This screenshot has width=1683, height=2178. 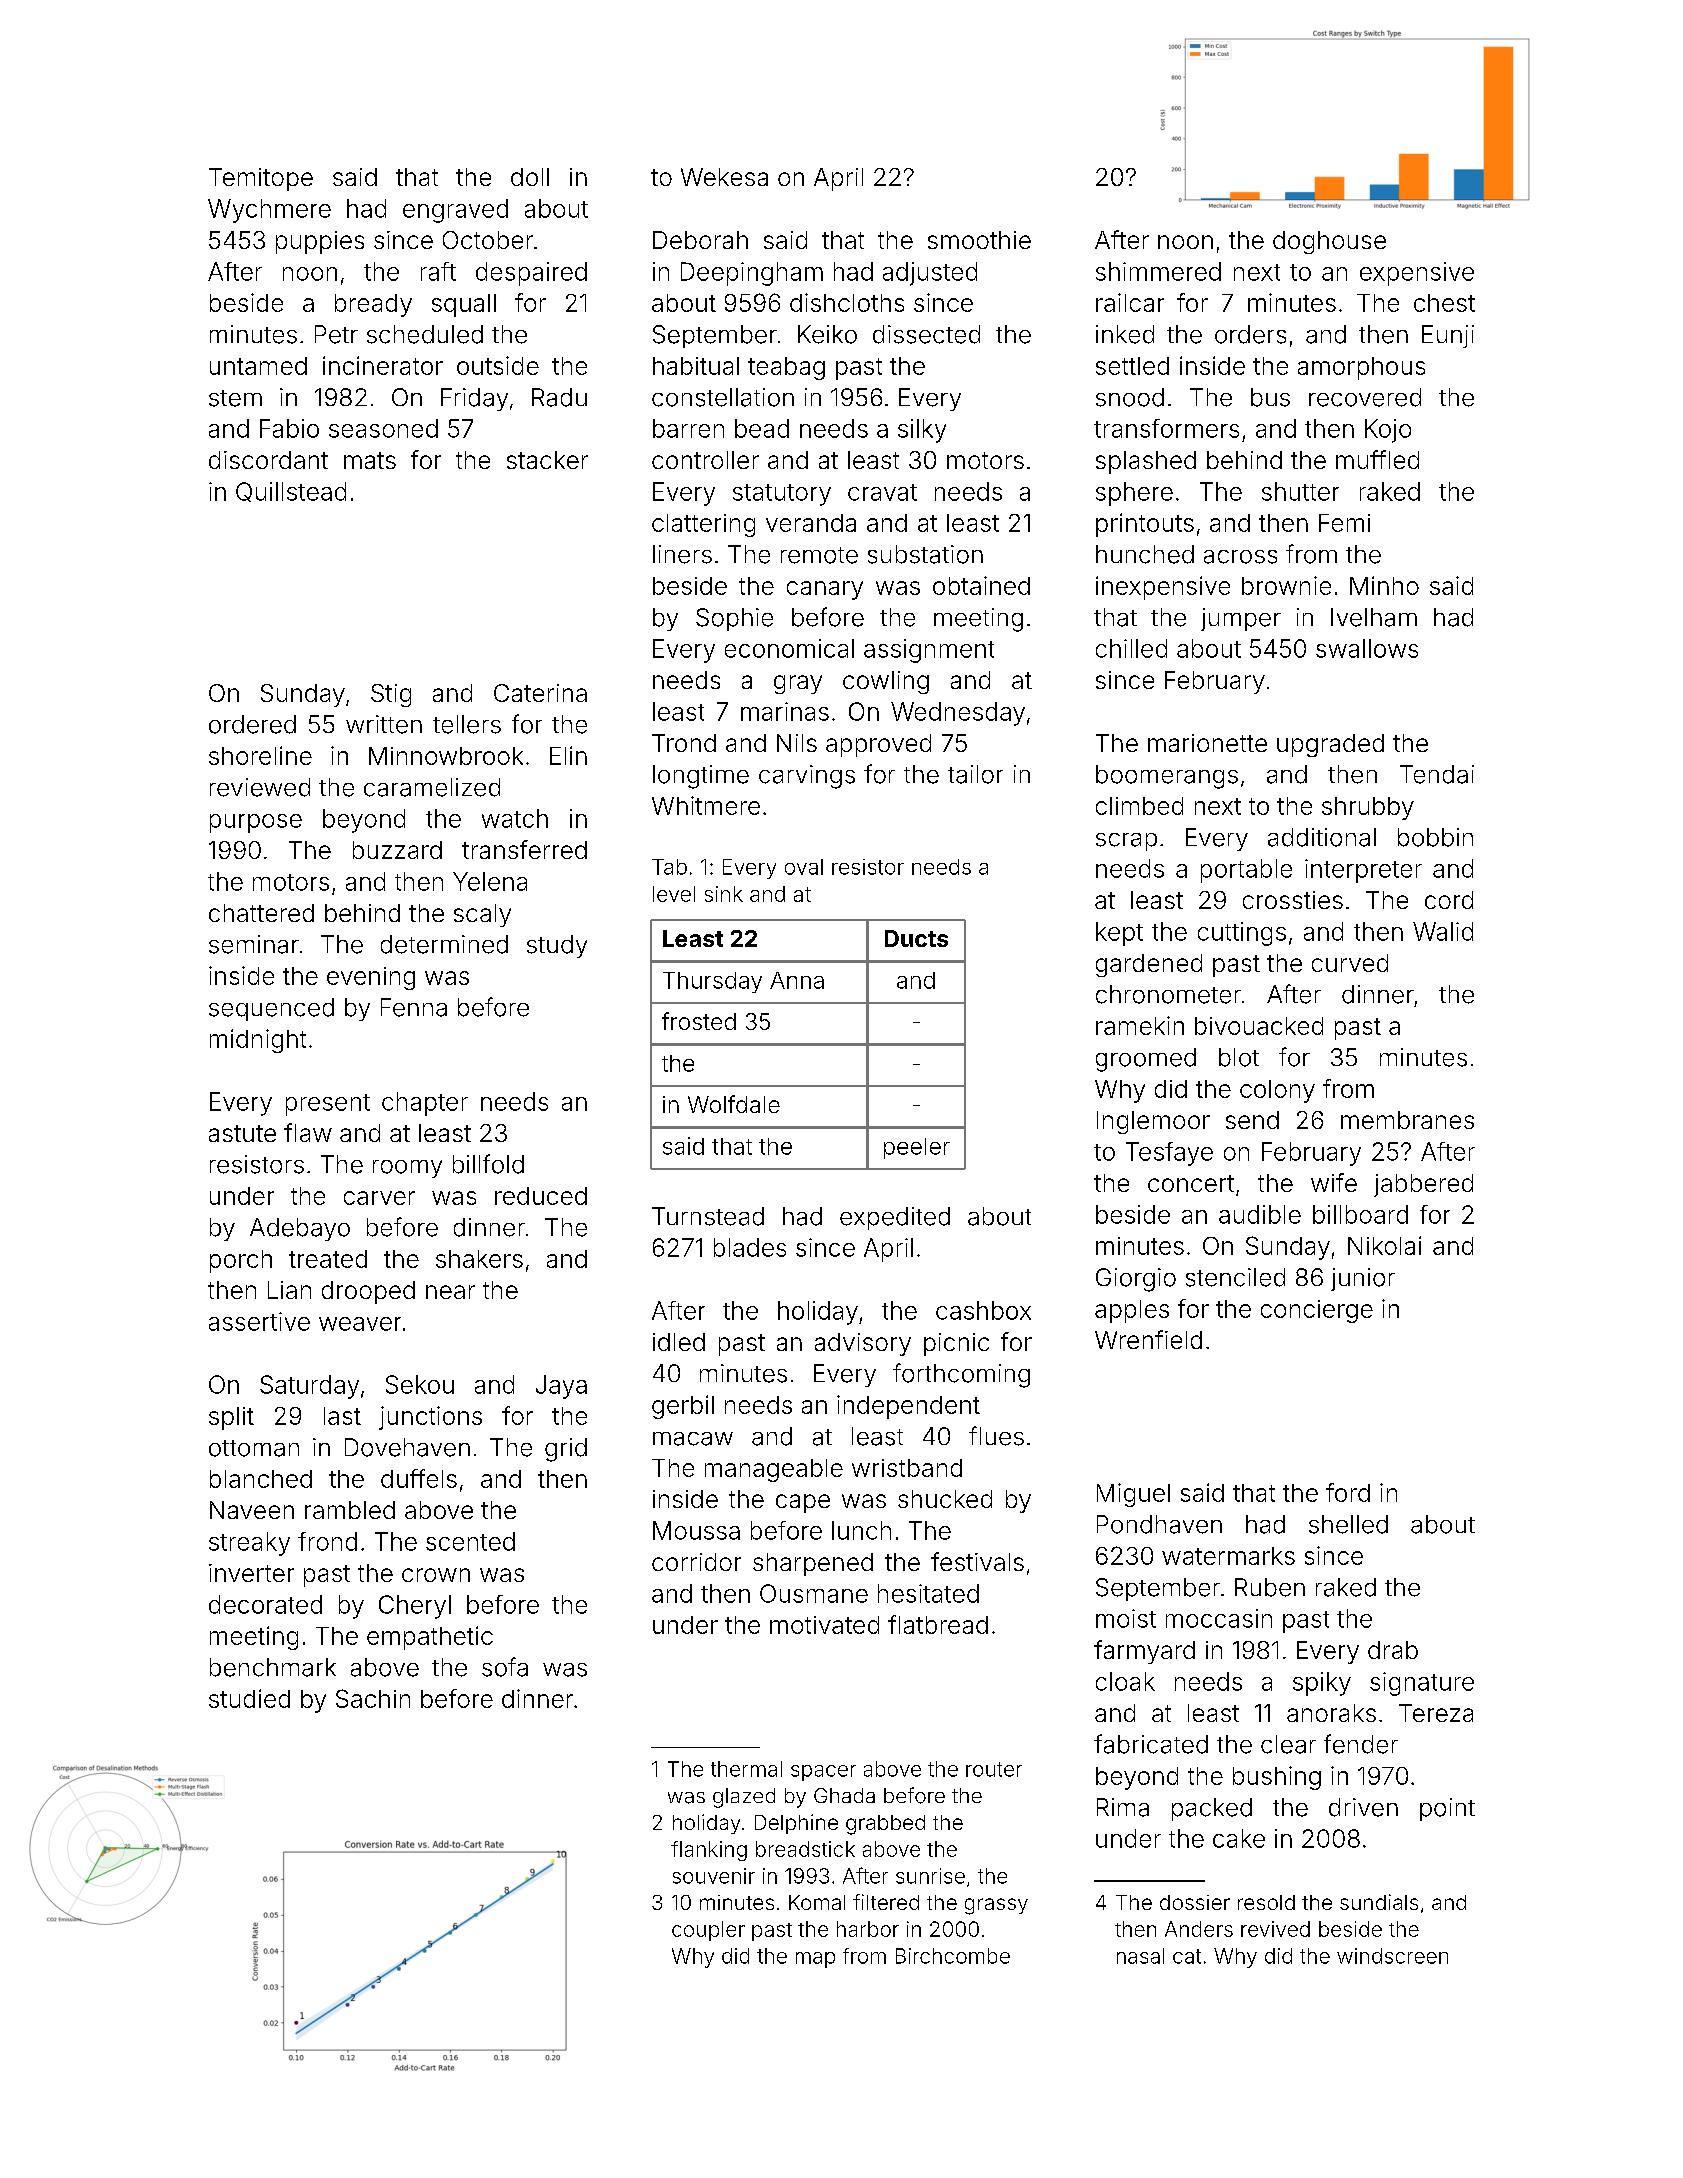 I want to click on assignment, so click(x=929, y=651).
